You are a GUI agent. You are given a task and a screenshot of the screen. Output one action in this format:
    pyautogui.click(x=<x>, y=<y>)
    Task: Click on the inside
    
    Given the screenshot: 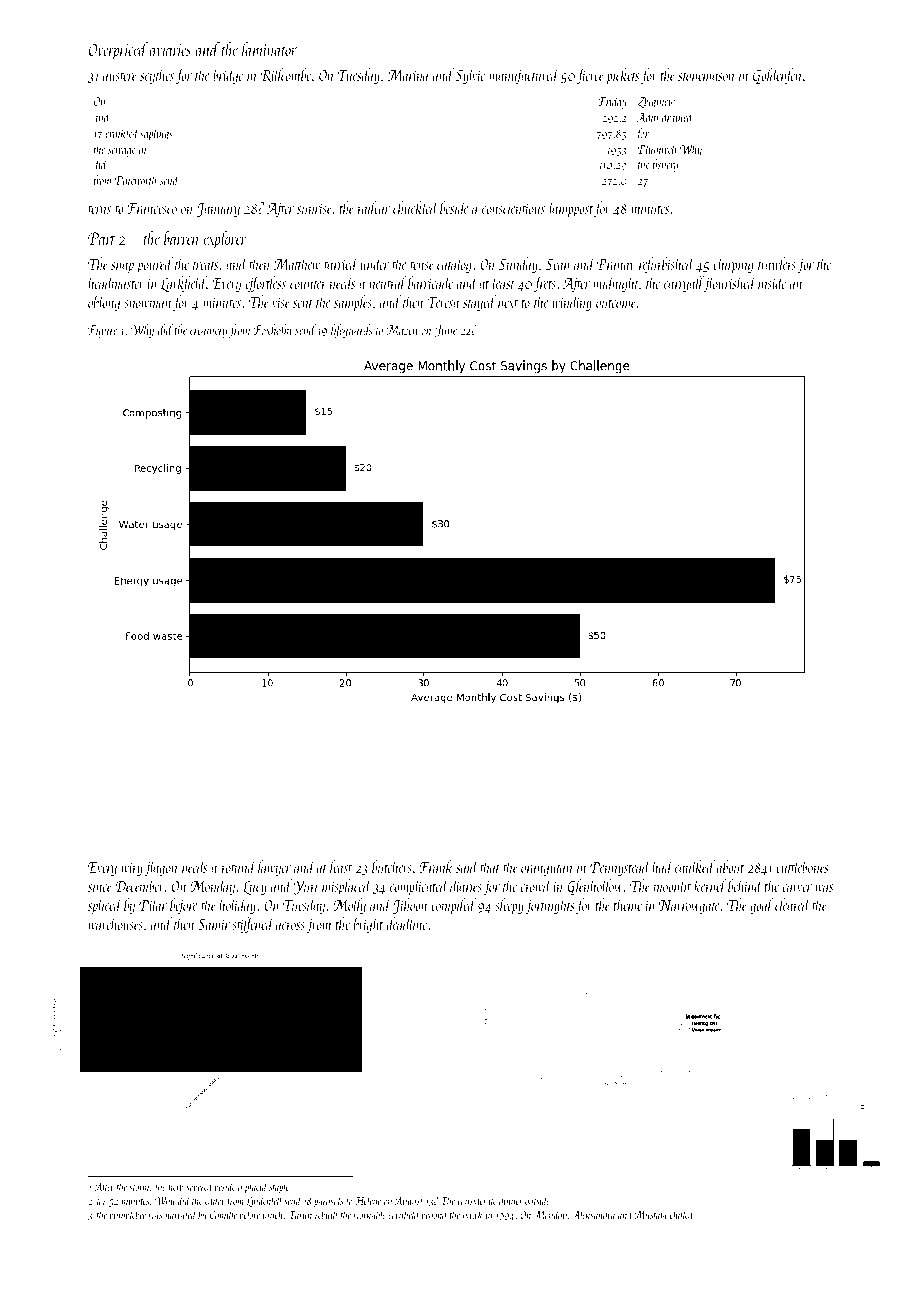 What is the action you would take?
    pyautogui.click(x=772, y=282)
